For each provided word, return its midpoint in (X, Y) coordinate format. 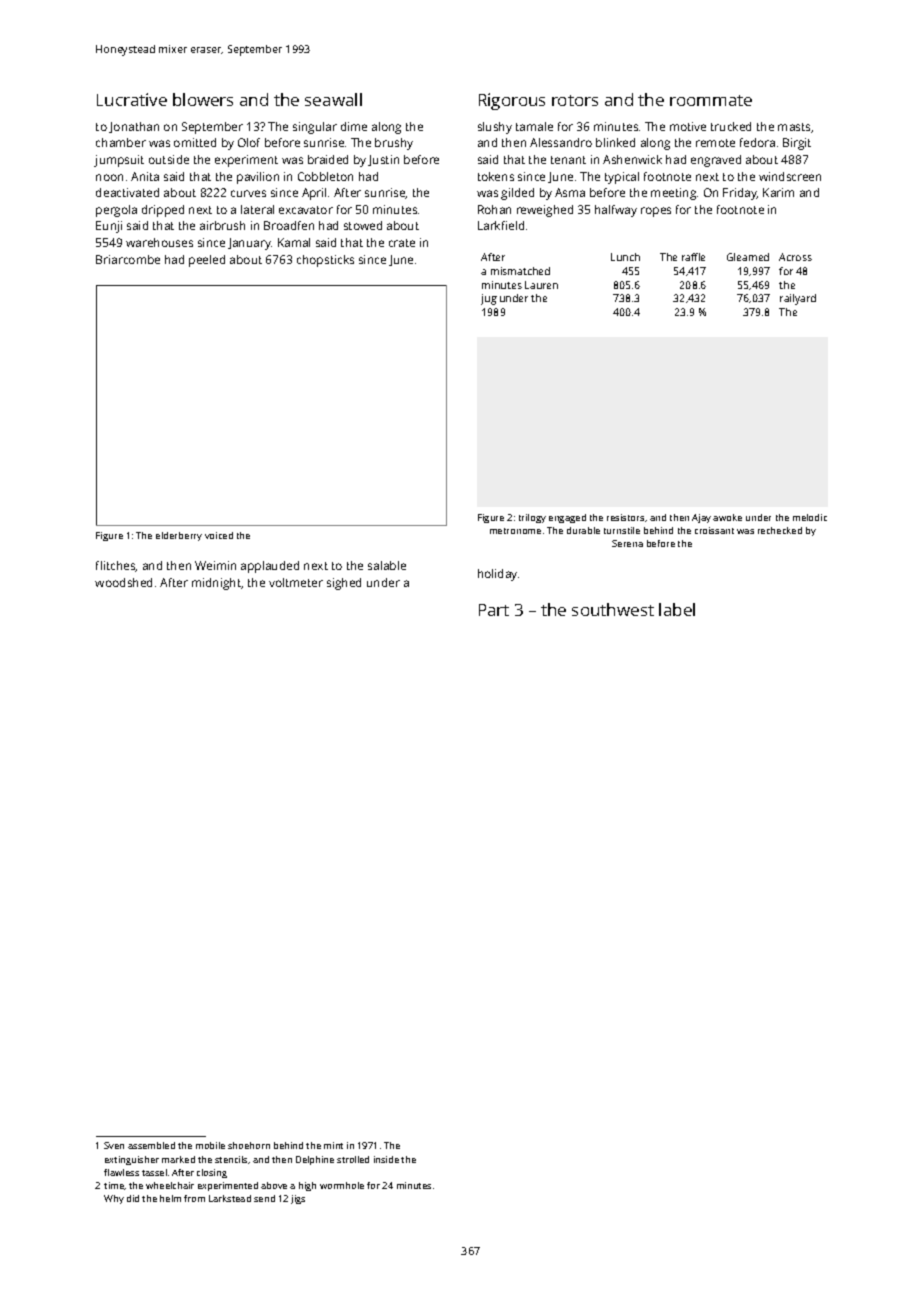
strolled (353, 1159)
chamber (121, 142)
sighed (344, 584)
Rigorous (512, 101)
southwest (613, 609)
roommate (711, 100)
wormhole (342, 1185)
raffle (693, 257)
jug (489, 299)
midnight (216, 584)
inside (386, 1159)
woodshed (123, 582)
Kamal (294, 242)
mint (333, 1145)
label (677, 609)
